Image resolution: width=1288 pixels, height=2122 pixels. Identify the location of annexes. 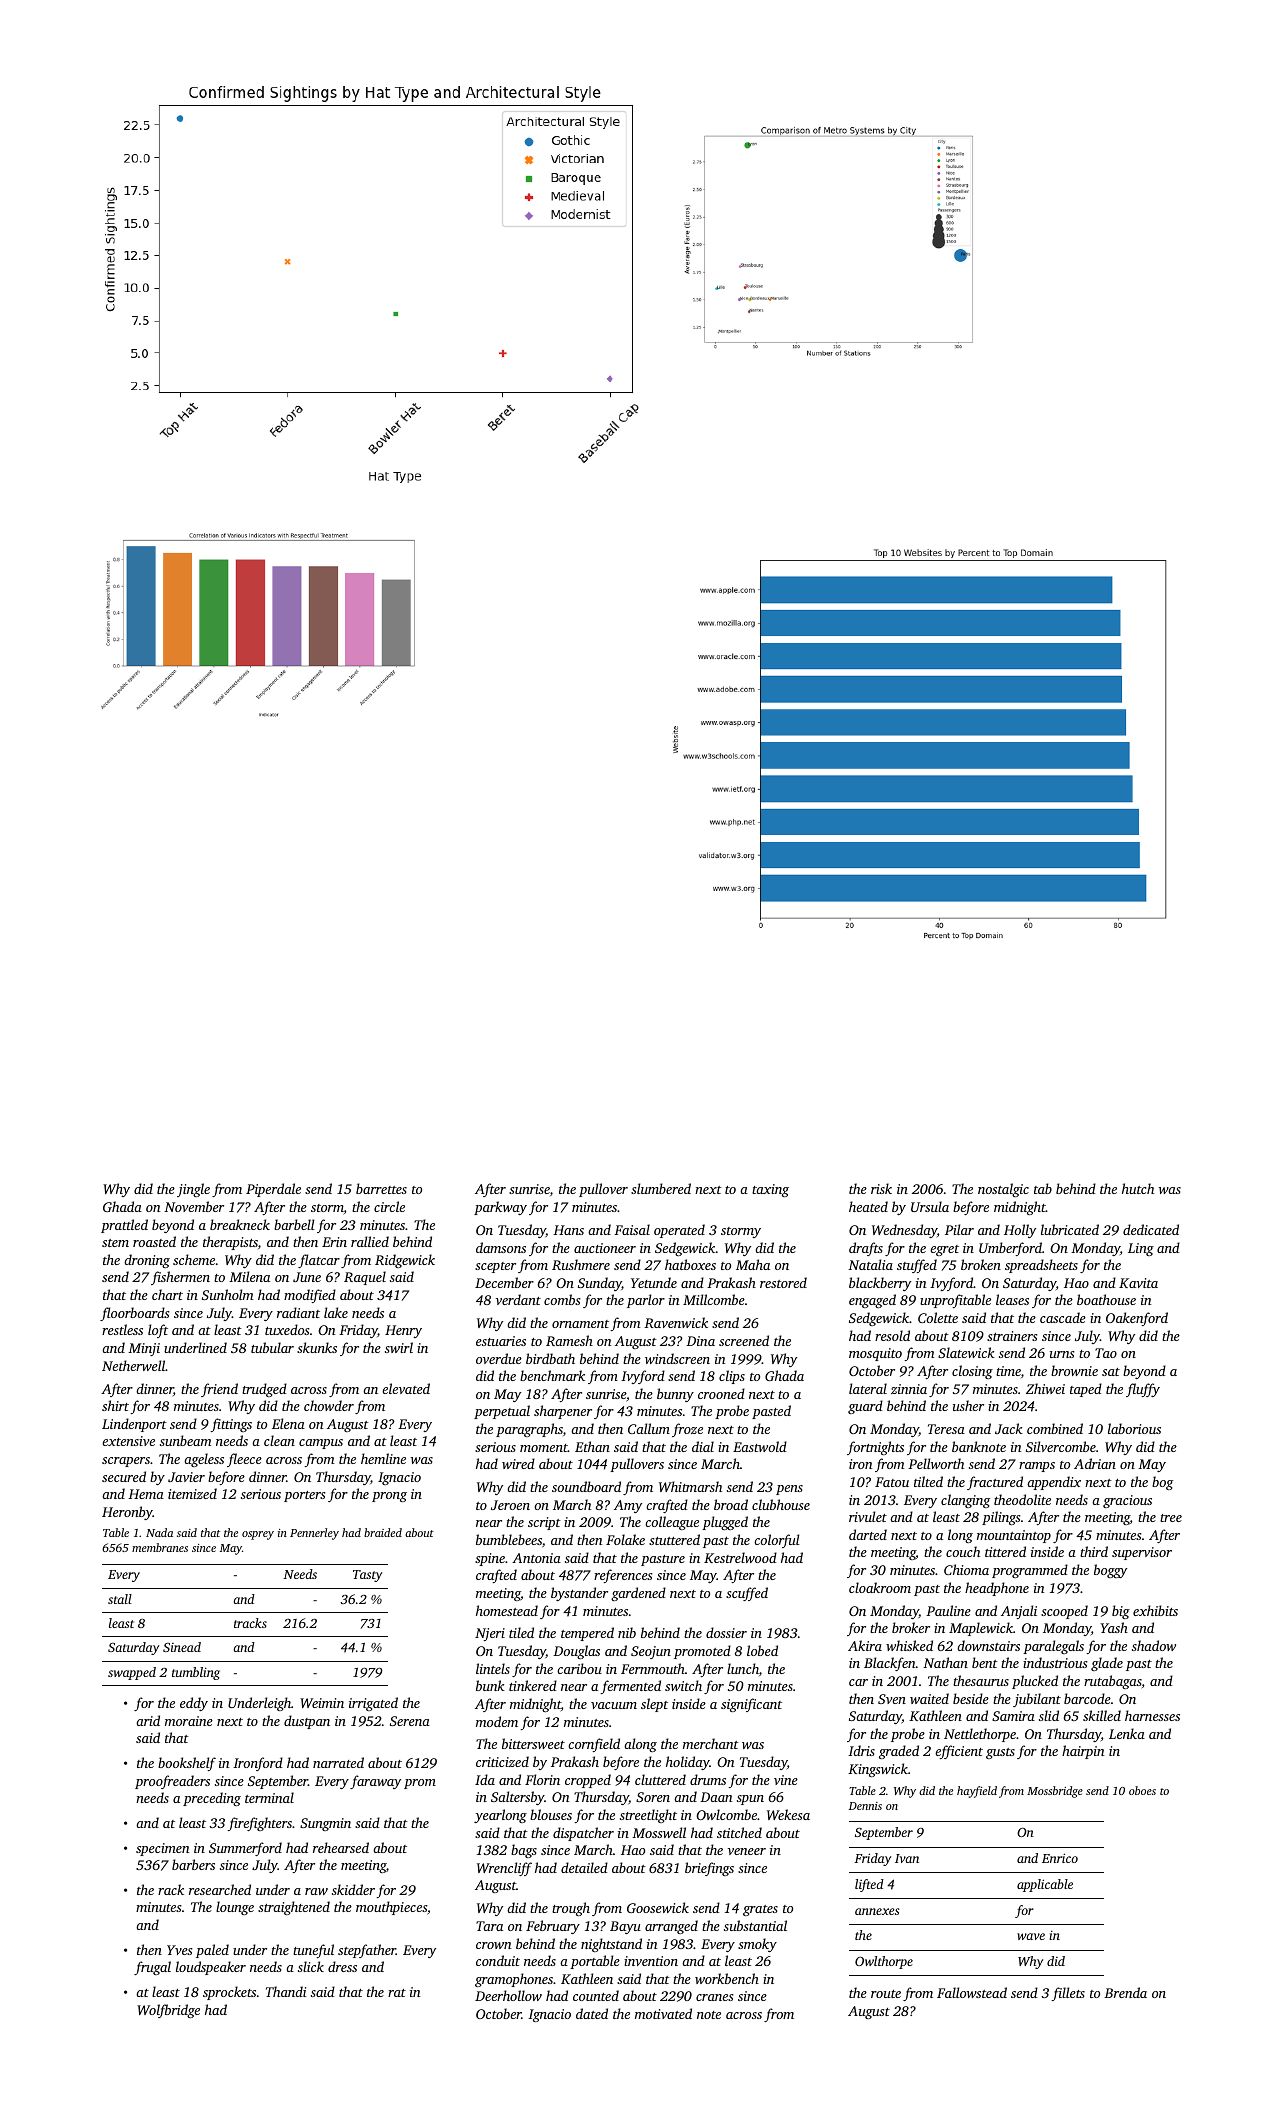
(877, 1911).
